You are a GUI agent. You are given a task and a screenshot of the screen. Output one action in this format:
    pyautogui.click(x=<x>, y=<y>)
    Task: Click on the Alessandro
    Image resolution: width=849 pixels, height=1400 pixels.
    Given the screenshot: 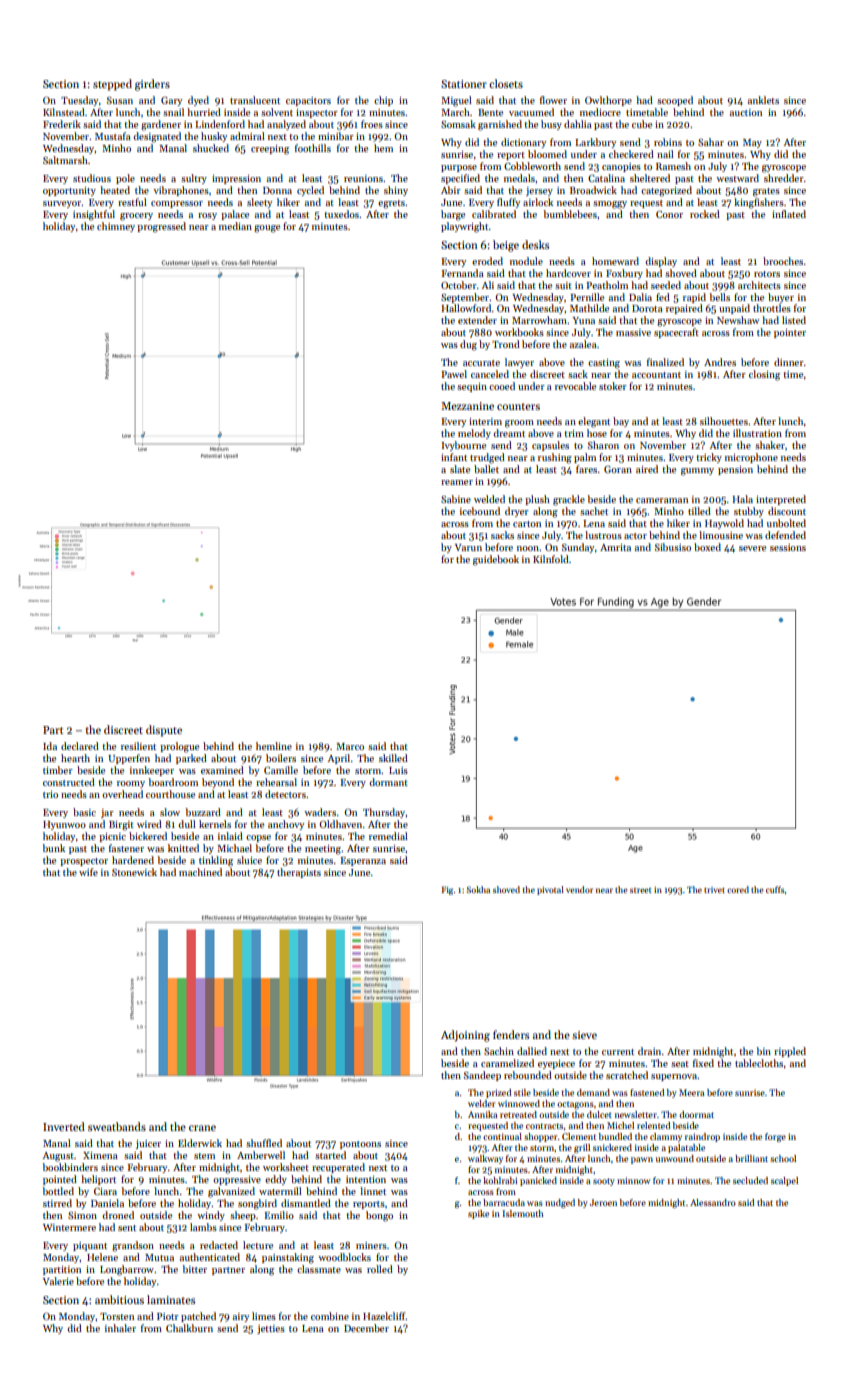 What is the action you would take?
    pyautogui.click(x=713, y=1202)
